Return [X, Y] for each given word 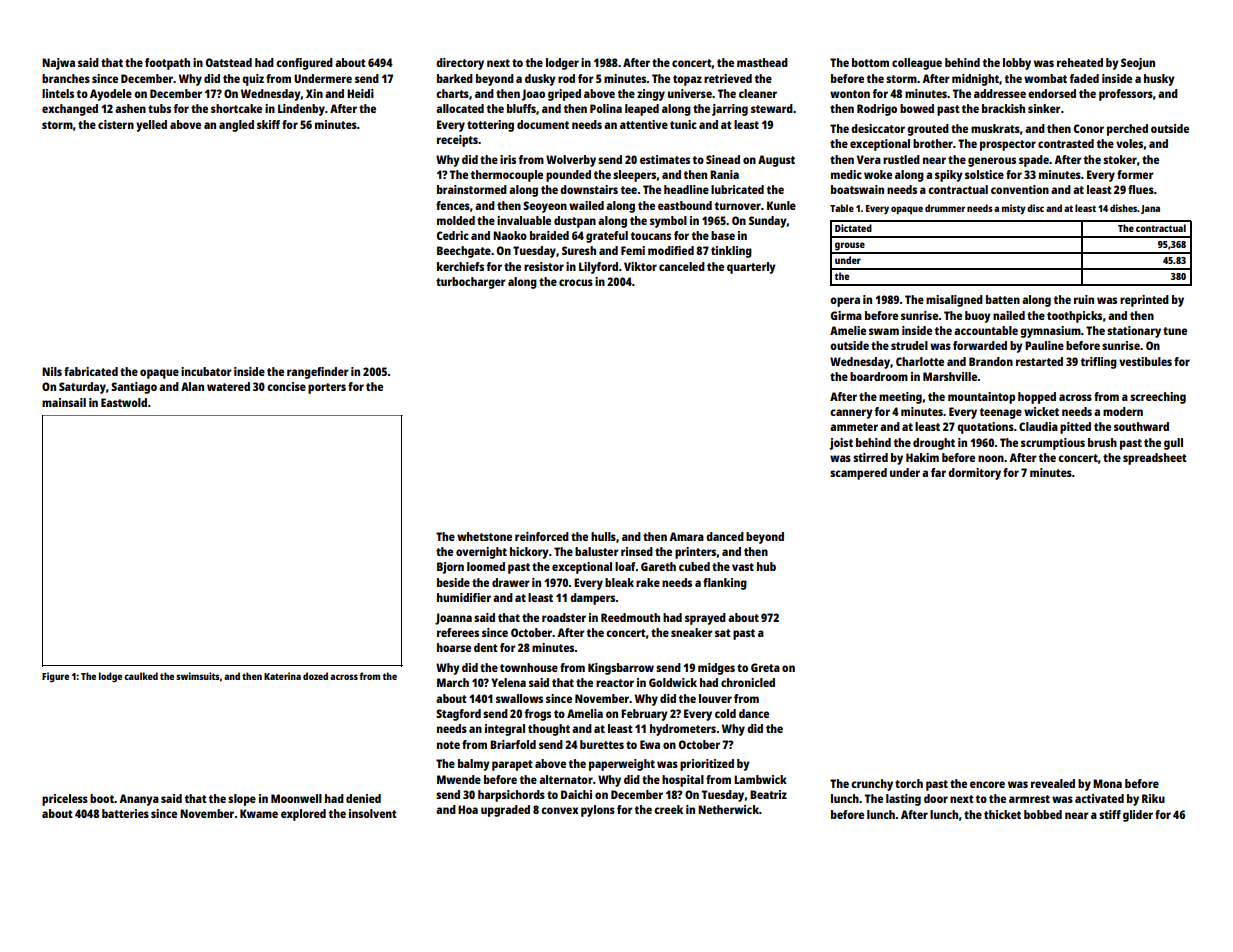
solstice [984, 174]
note [448, 745]
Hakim [922, 457]
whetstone [484, 536]
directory [460, 64]
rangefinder [318, 373]
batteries [125, 813]
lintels [58, 93]
